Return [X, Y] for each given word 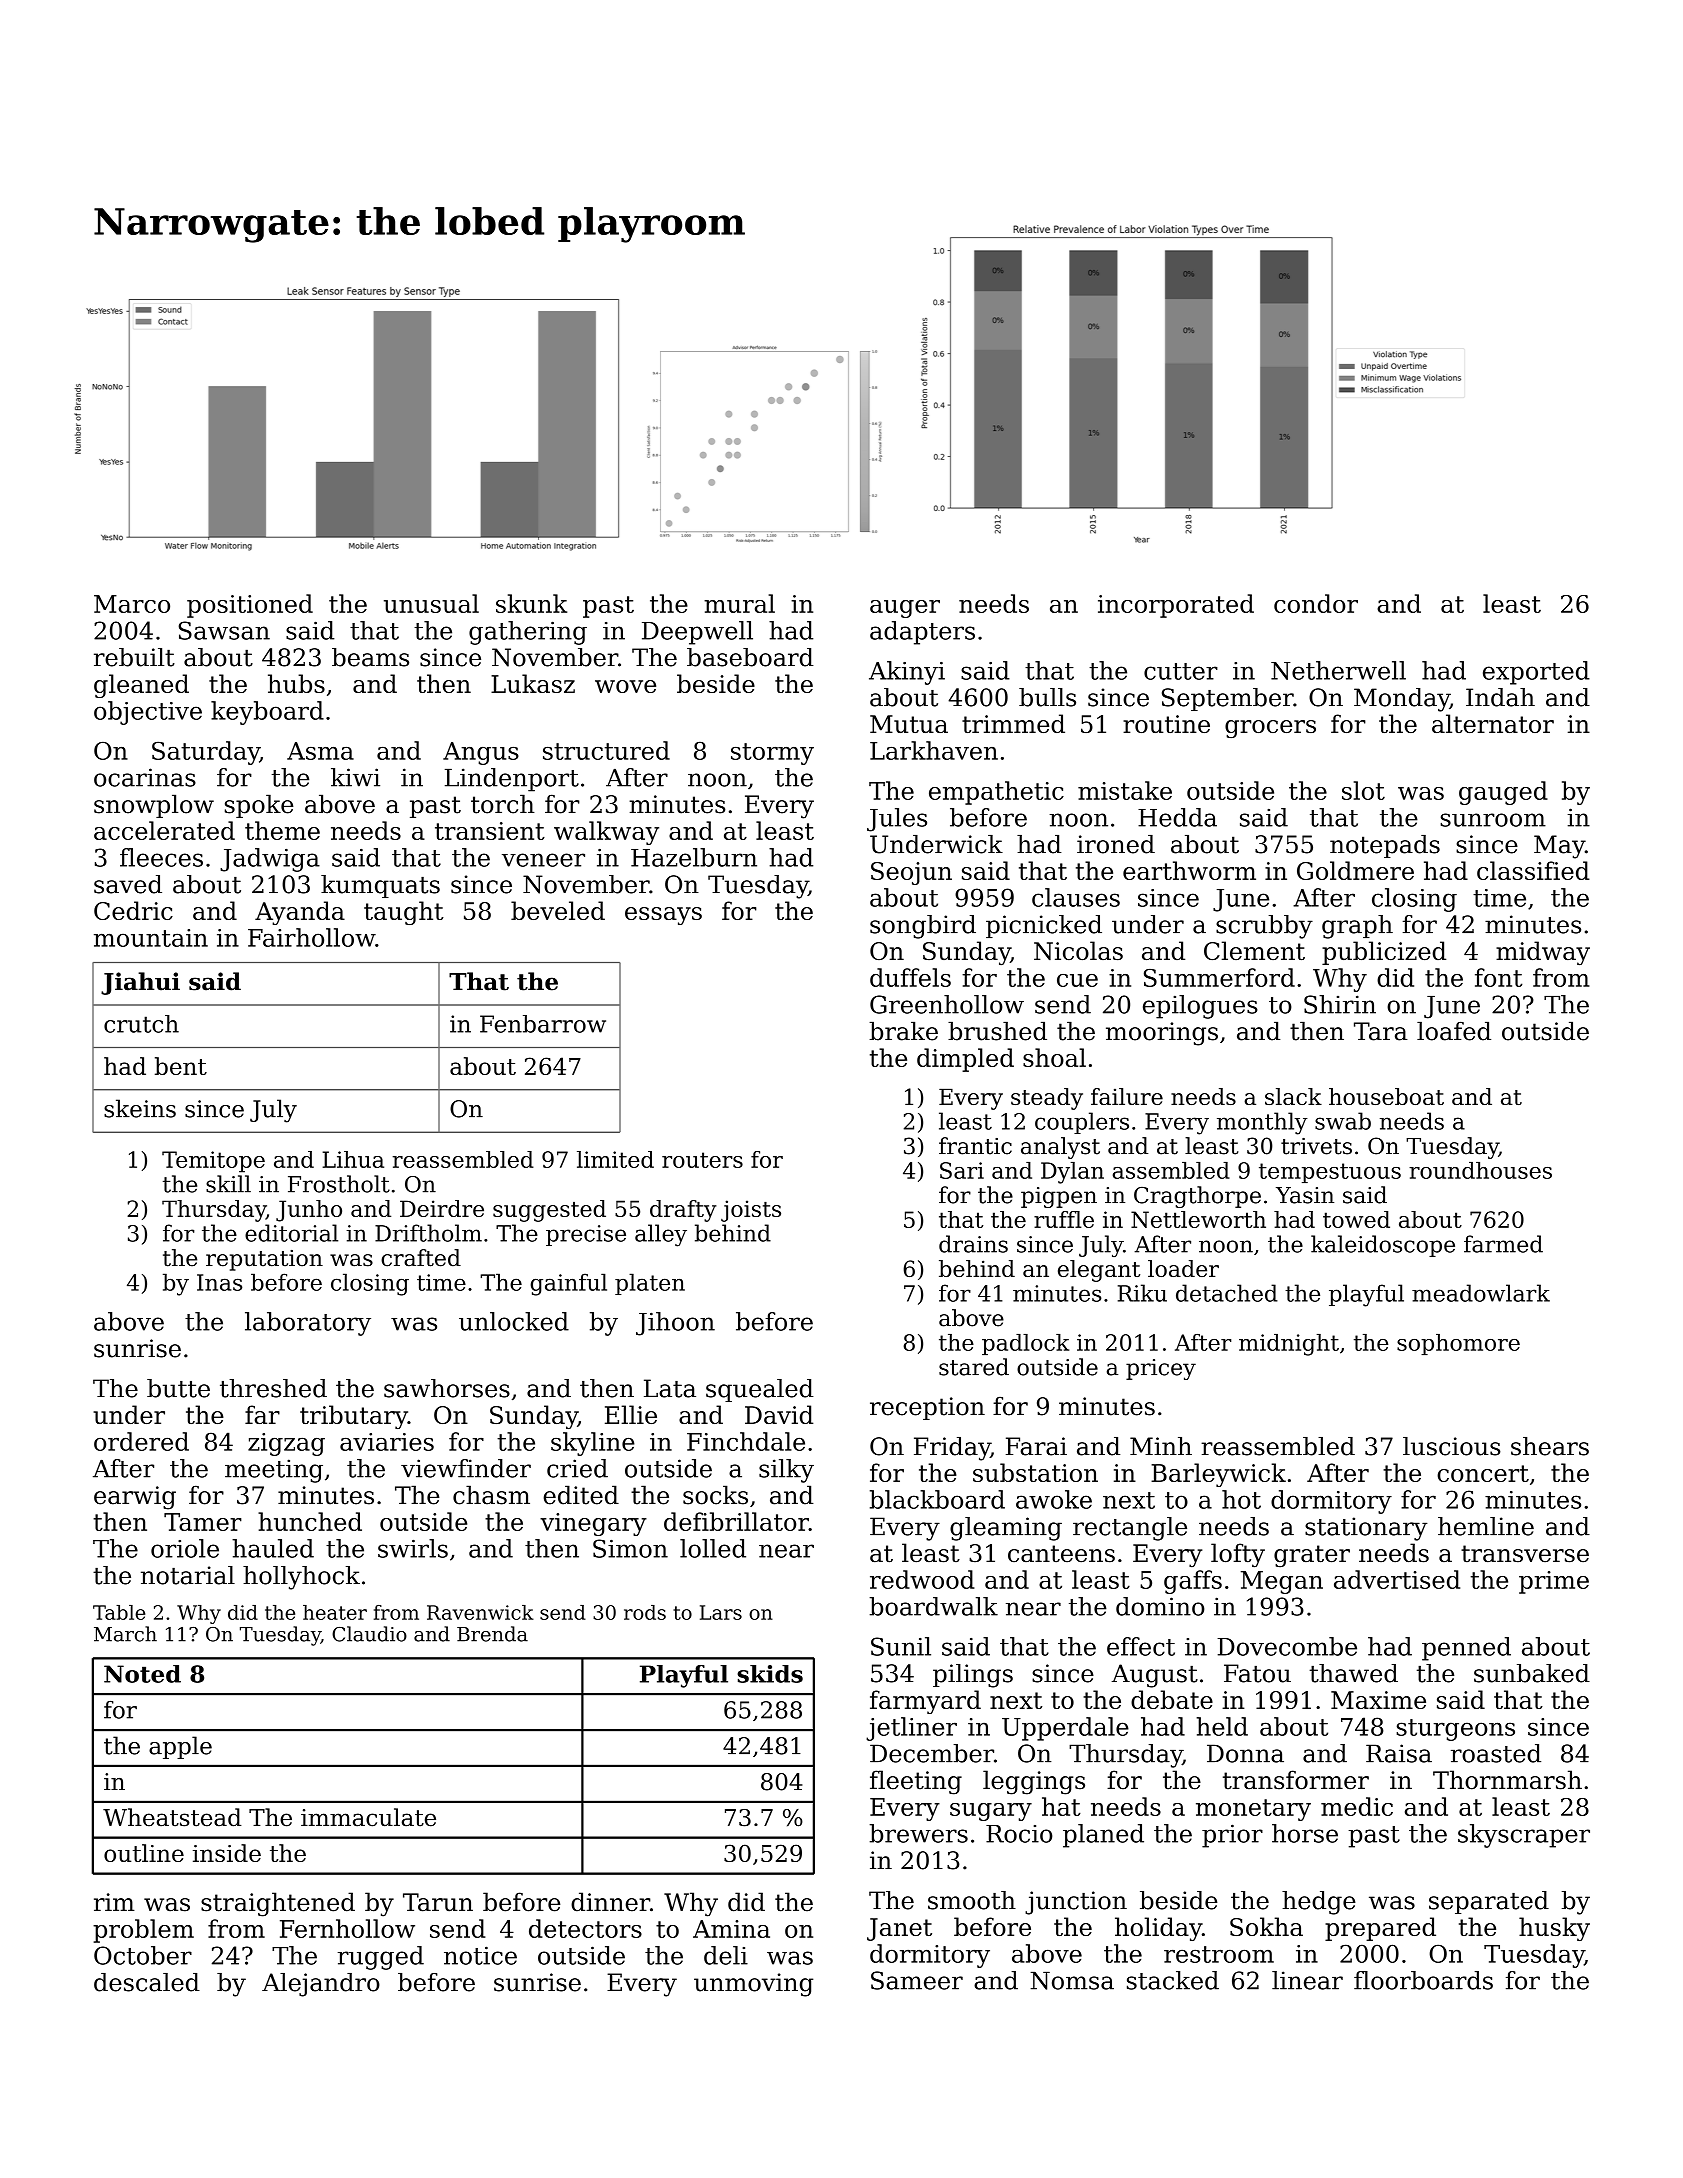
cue [1077, 980]
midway [1543, 953]
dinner [610, 1902]
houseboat [1386, 1096]
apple [180, 1747]
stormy [772, 754]
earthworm [1189, 870]
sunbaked [1532, 1673]
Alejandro [321, 1985]
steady [1047, 1099]
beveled [558, 910]
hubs [296, 683]
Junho [309, 1211]
